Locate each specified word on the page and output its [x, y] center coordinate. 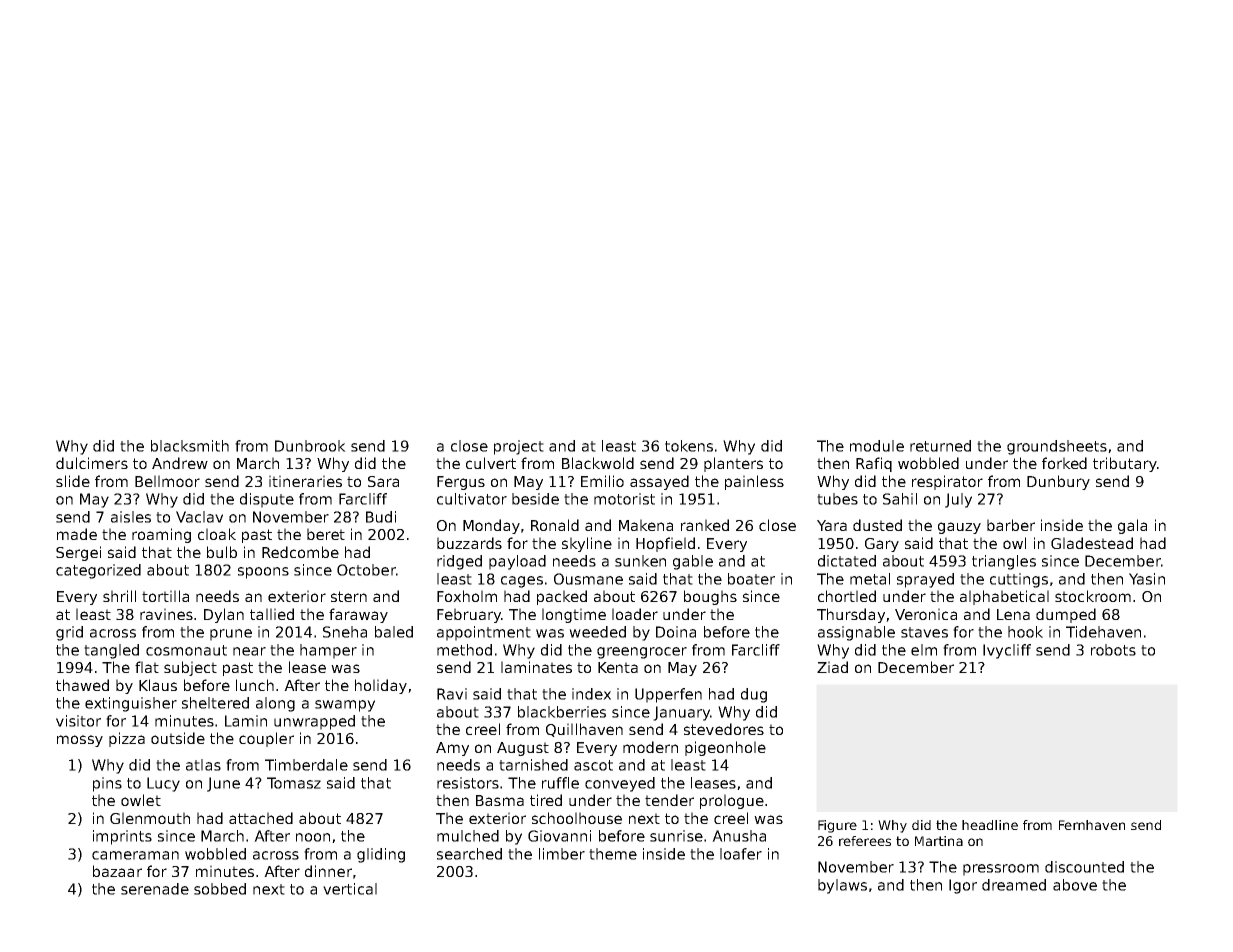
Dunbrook [310, 446]
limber [562, 854]
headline [990, 825]
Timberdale [306, 765]
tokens [689, 446]
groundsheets [1057, 447]
